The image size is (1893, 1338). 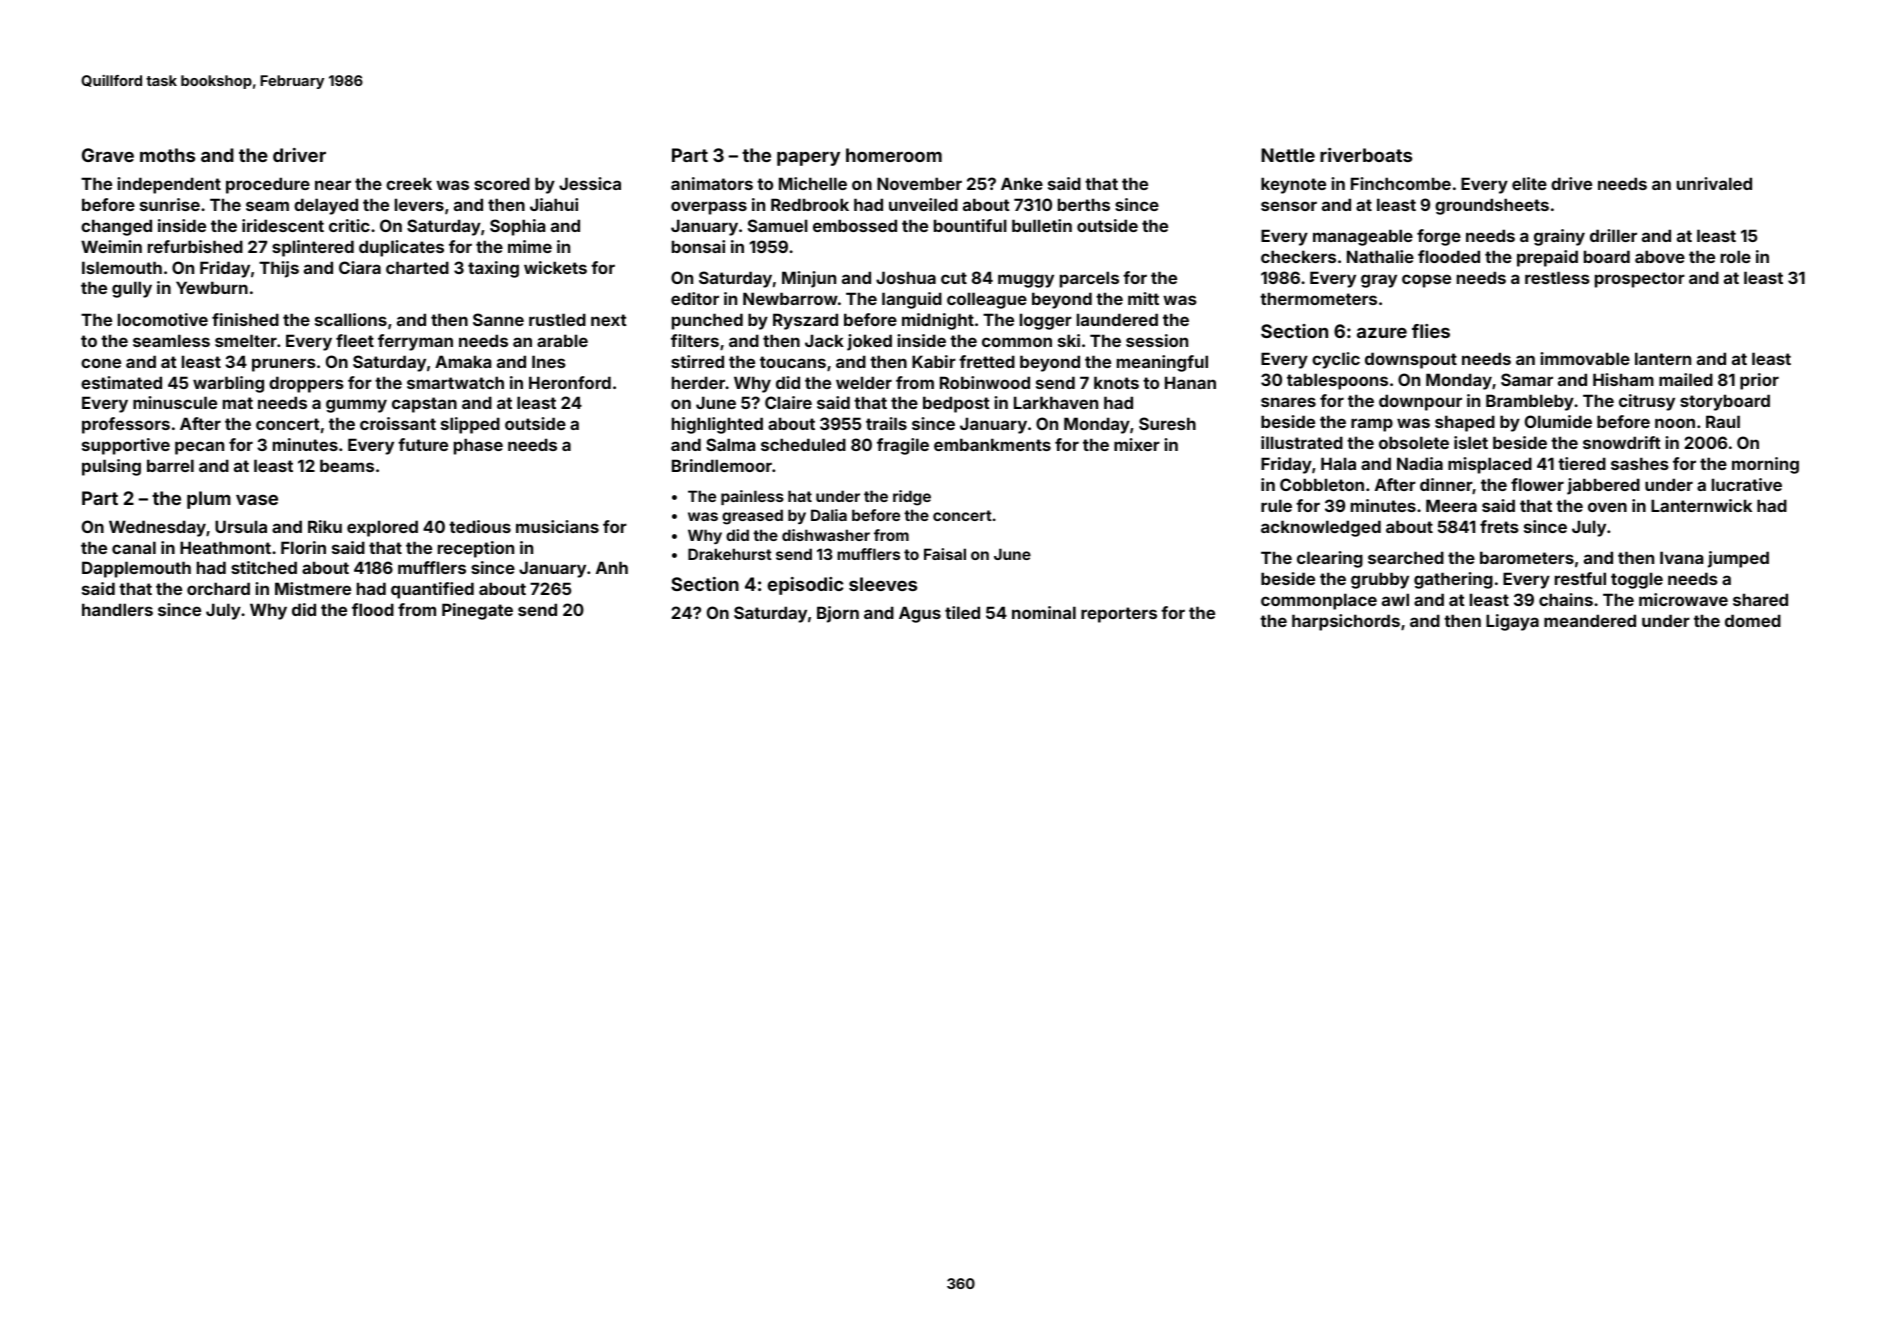 What do you see at coordinates (698, 246) in the document?
I see `bonsai` at bounding box center [698, 246].
